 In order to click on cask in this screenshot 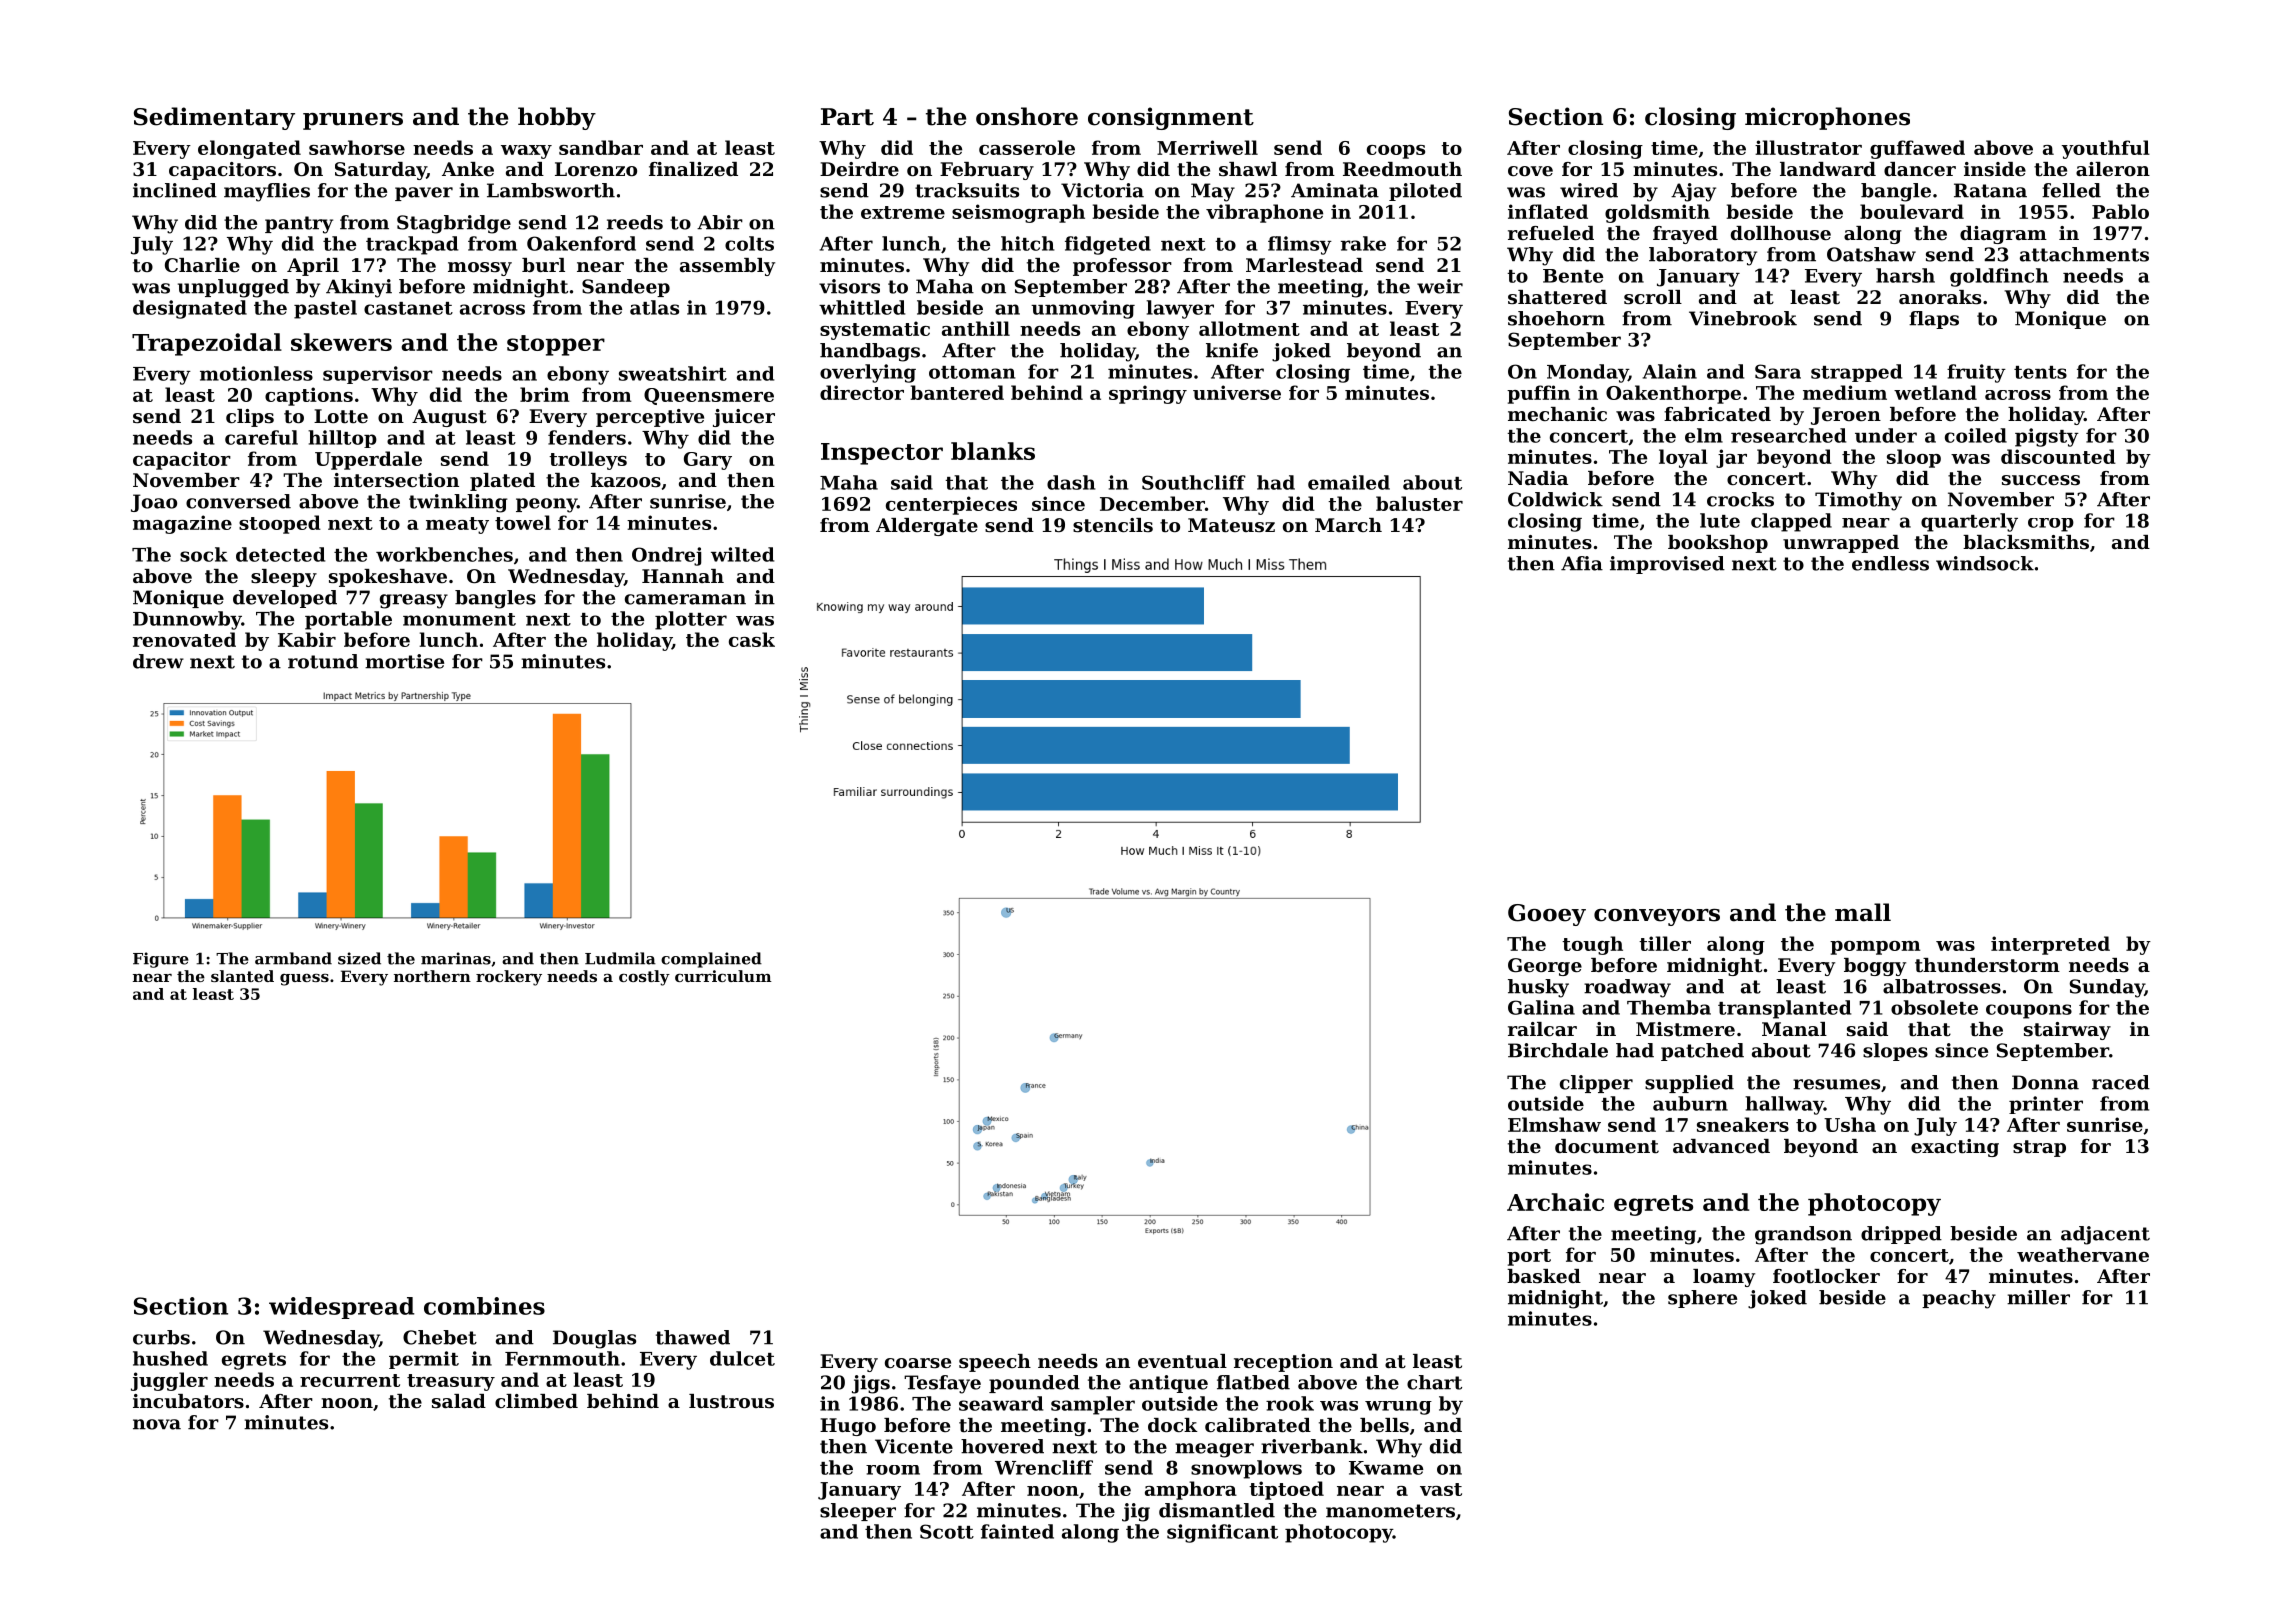, I will do `click(752, 639)`.
